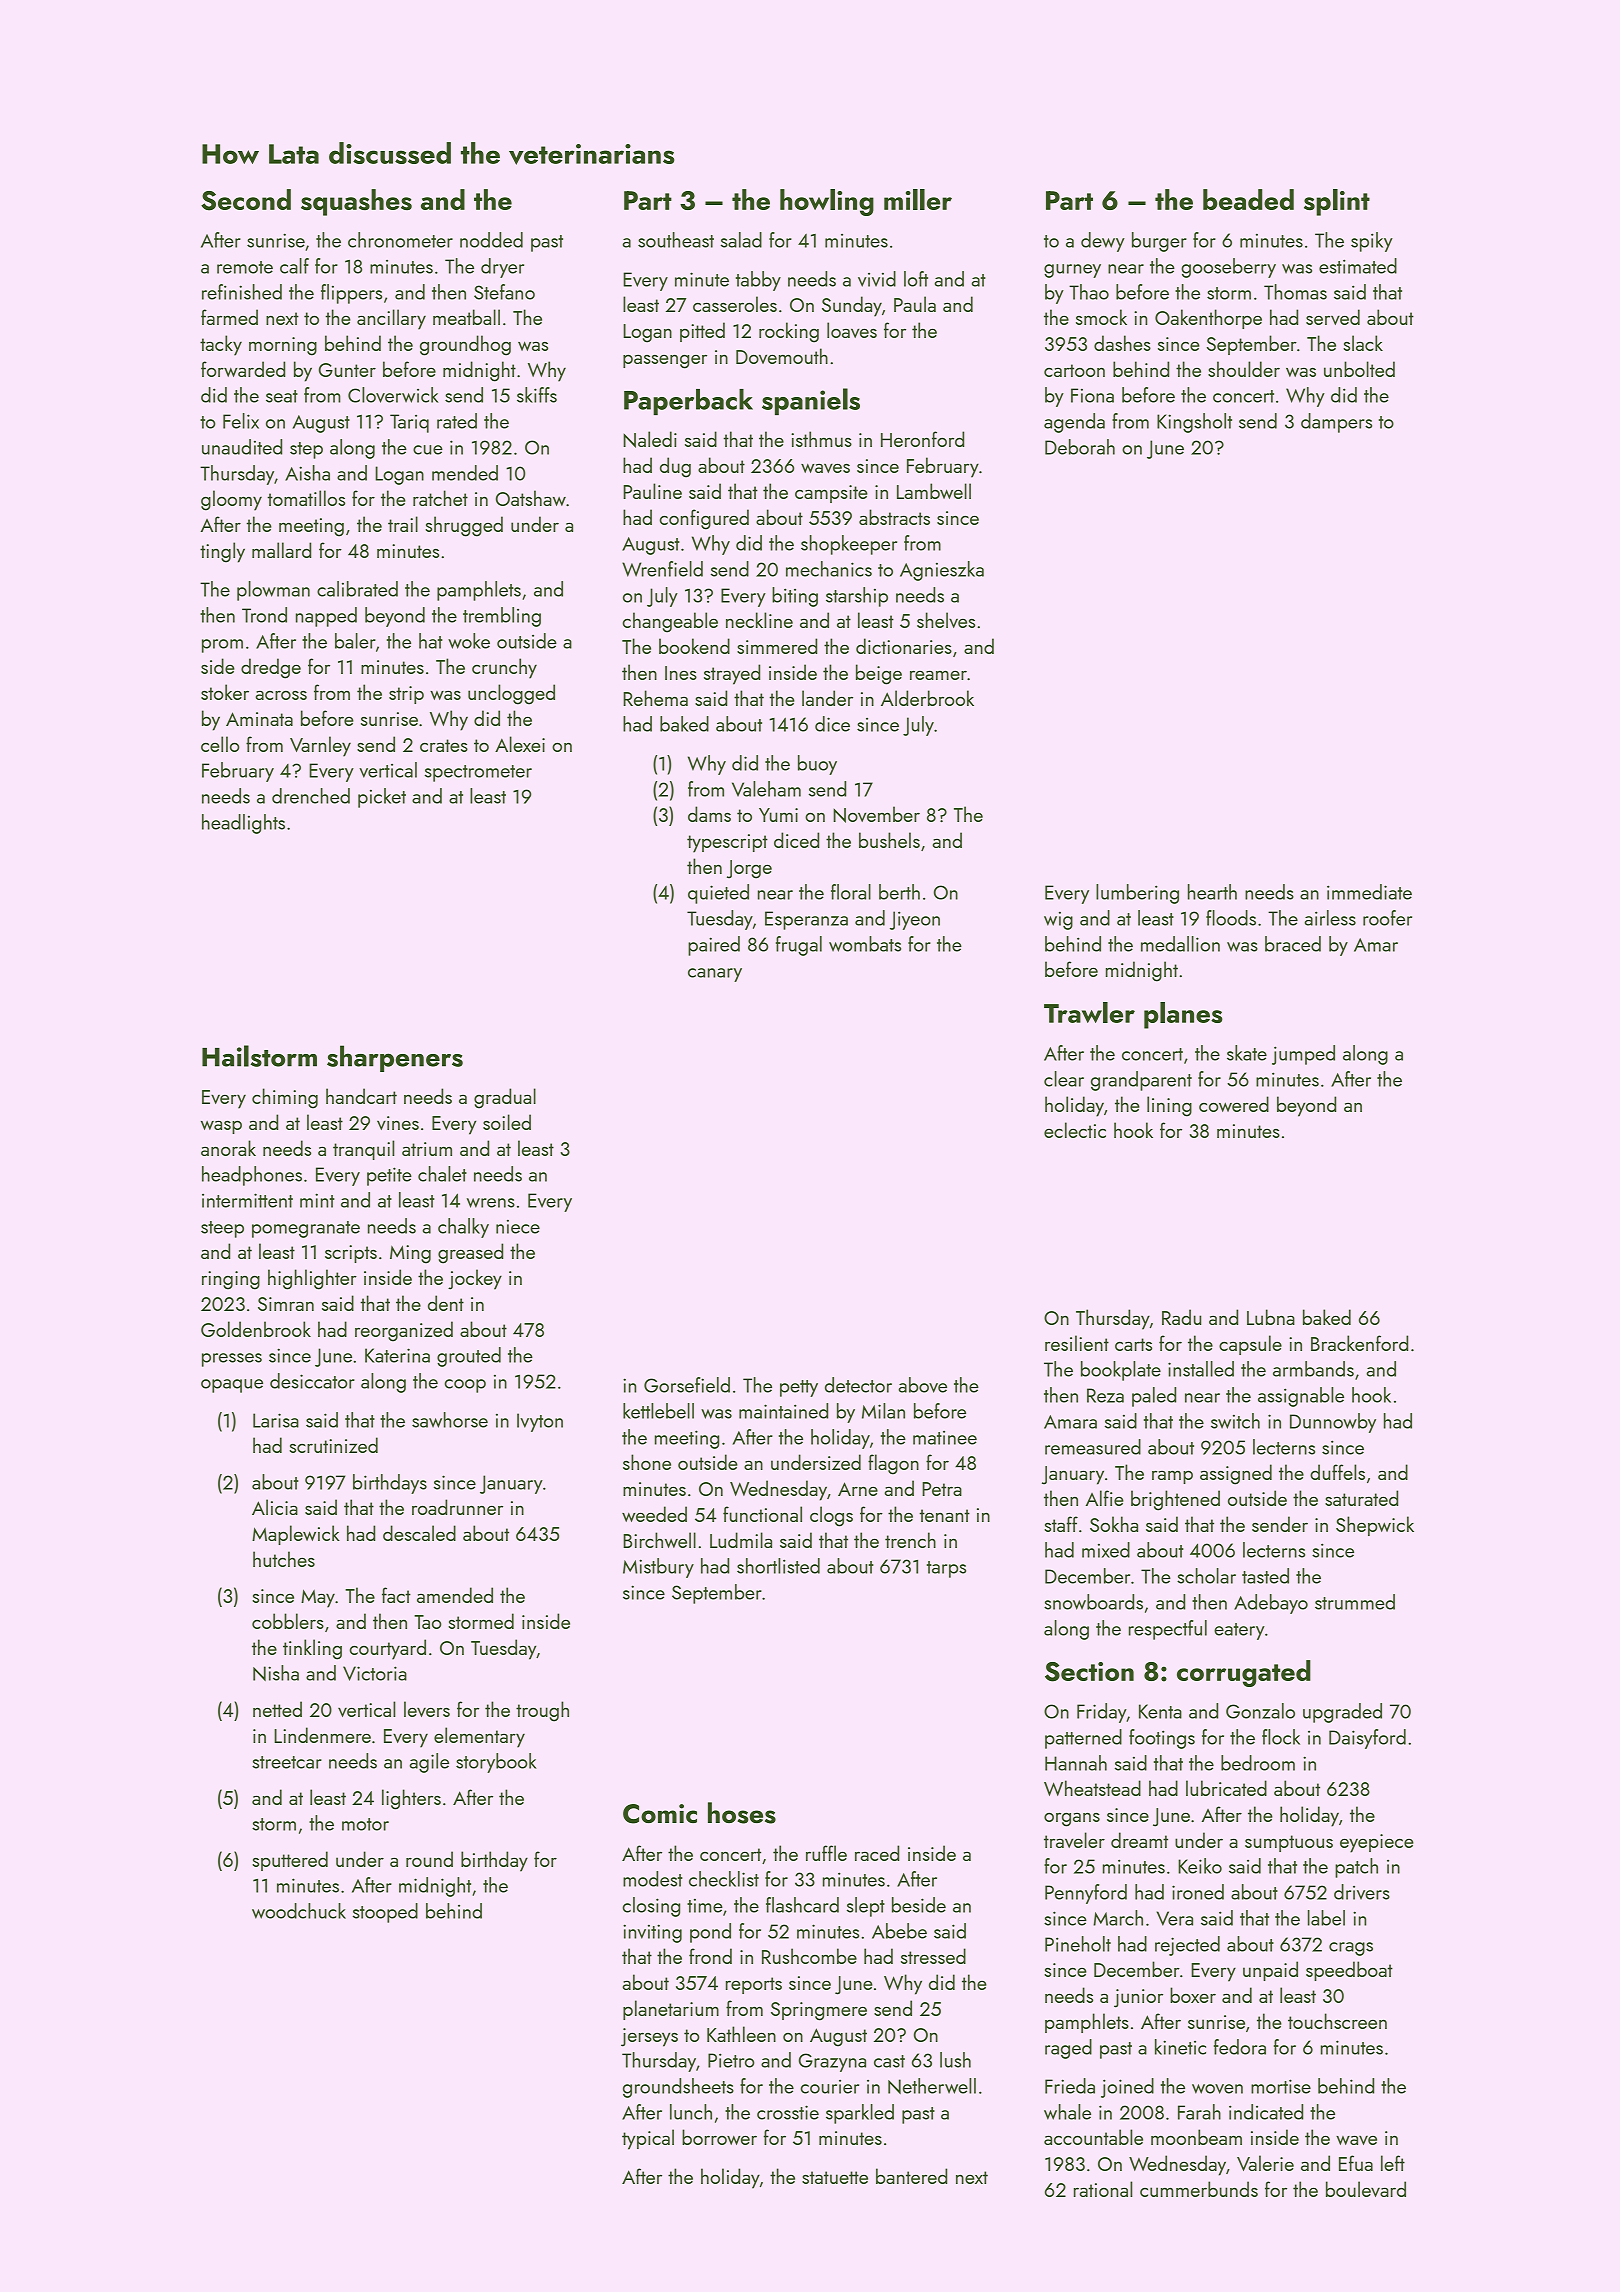 The image size is (1620, 2292). What do you see at coordinates (507, 1122) in the screenshot?
I see `soiled` at bounding box center [507, 1122].
